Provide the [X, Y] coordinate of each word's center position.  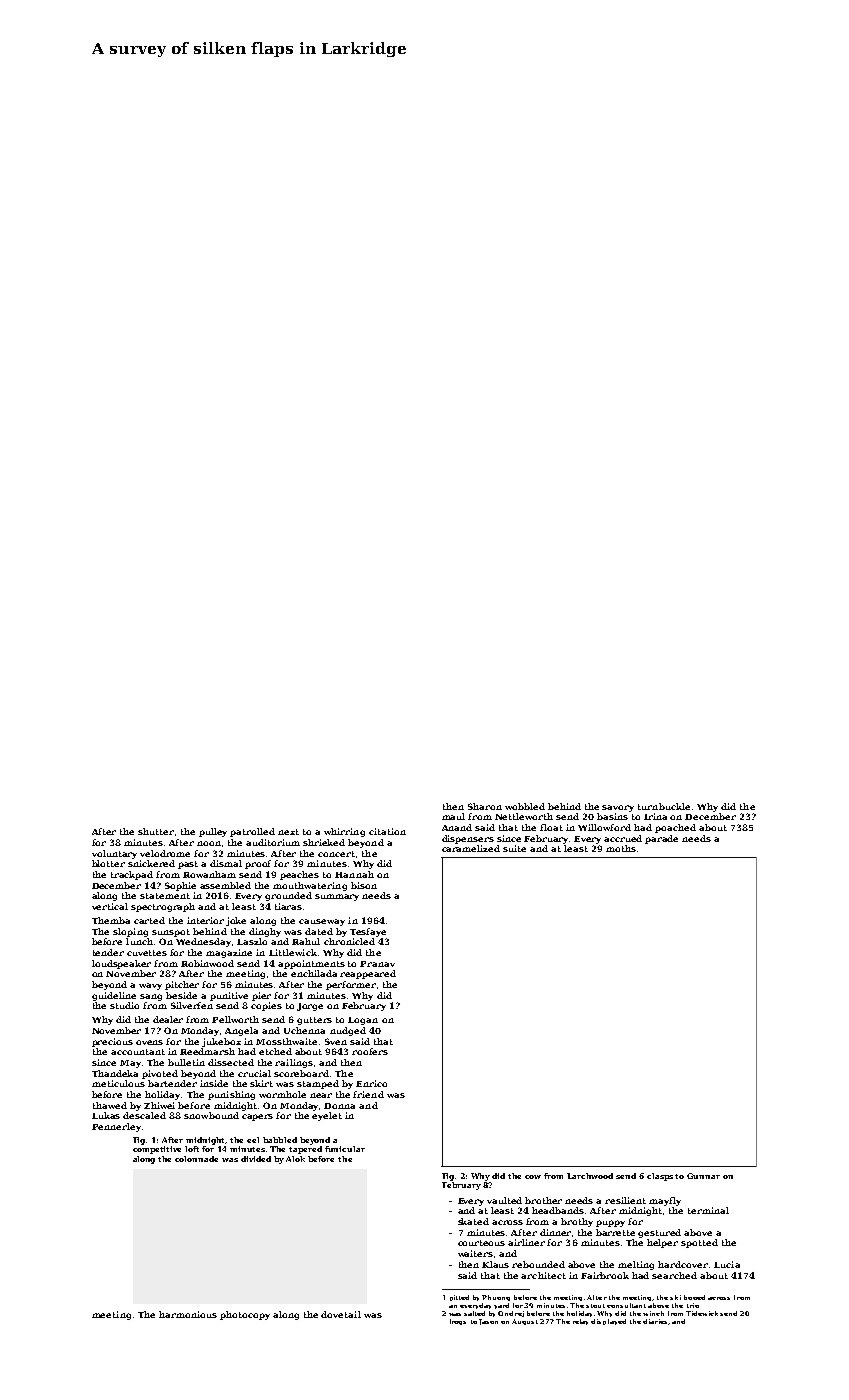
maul [453, 816]
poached [675, 828]
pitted [459, 1298]
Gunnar [703, 1176]
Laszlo [252, 941]
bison [364, 885]
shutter [156, 831]
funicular [345, 1149]
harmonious [188, 1314]
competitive [157, 1150]
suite [514, 848]
